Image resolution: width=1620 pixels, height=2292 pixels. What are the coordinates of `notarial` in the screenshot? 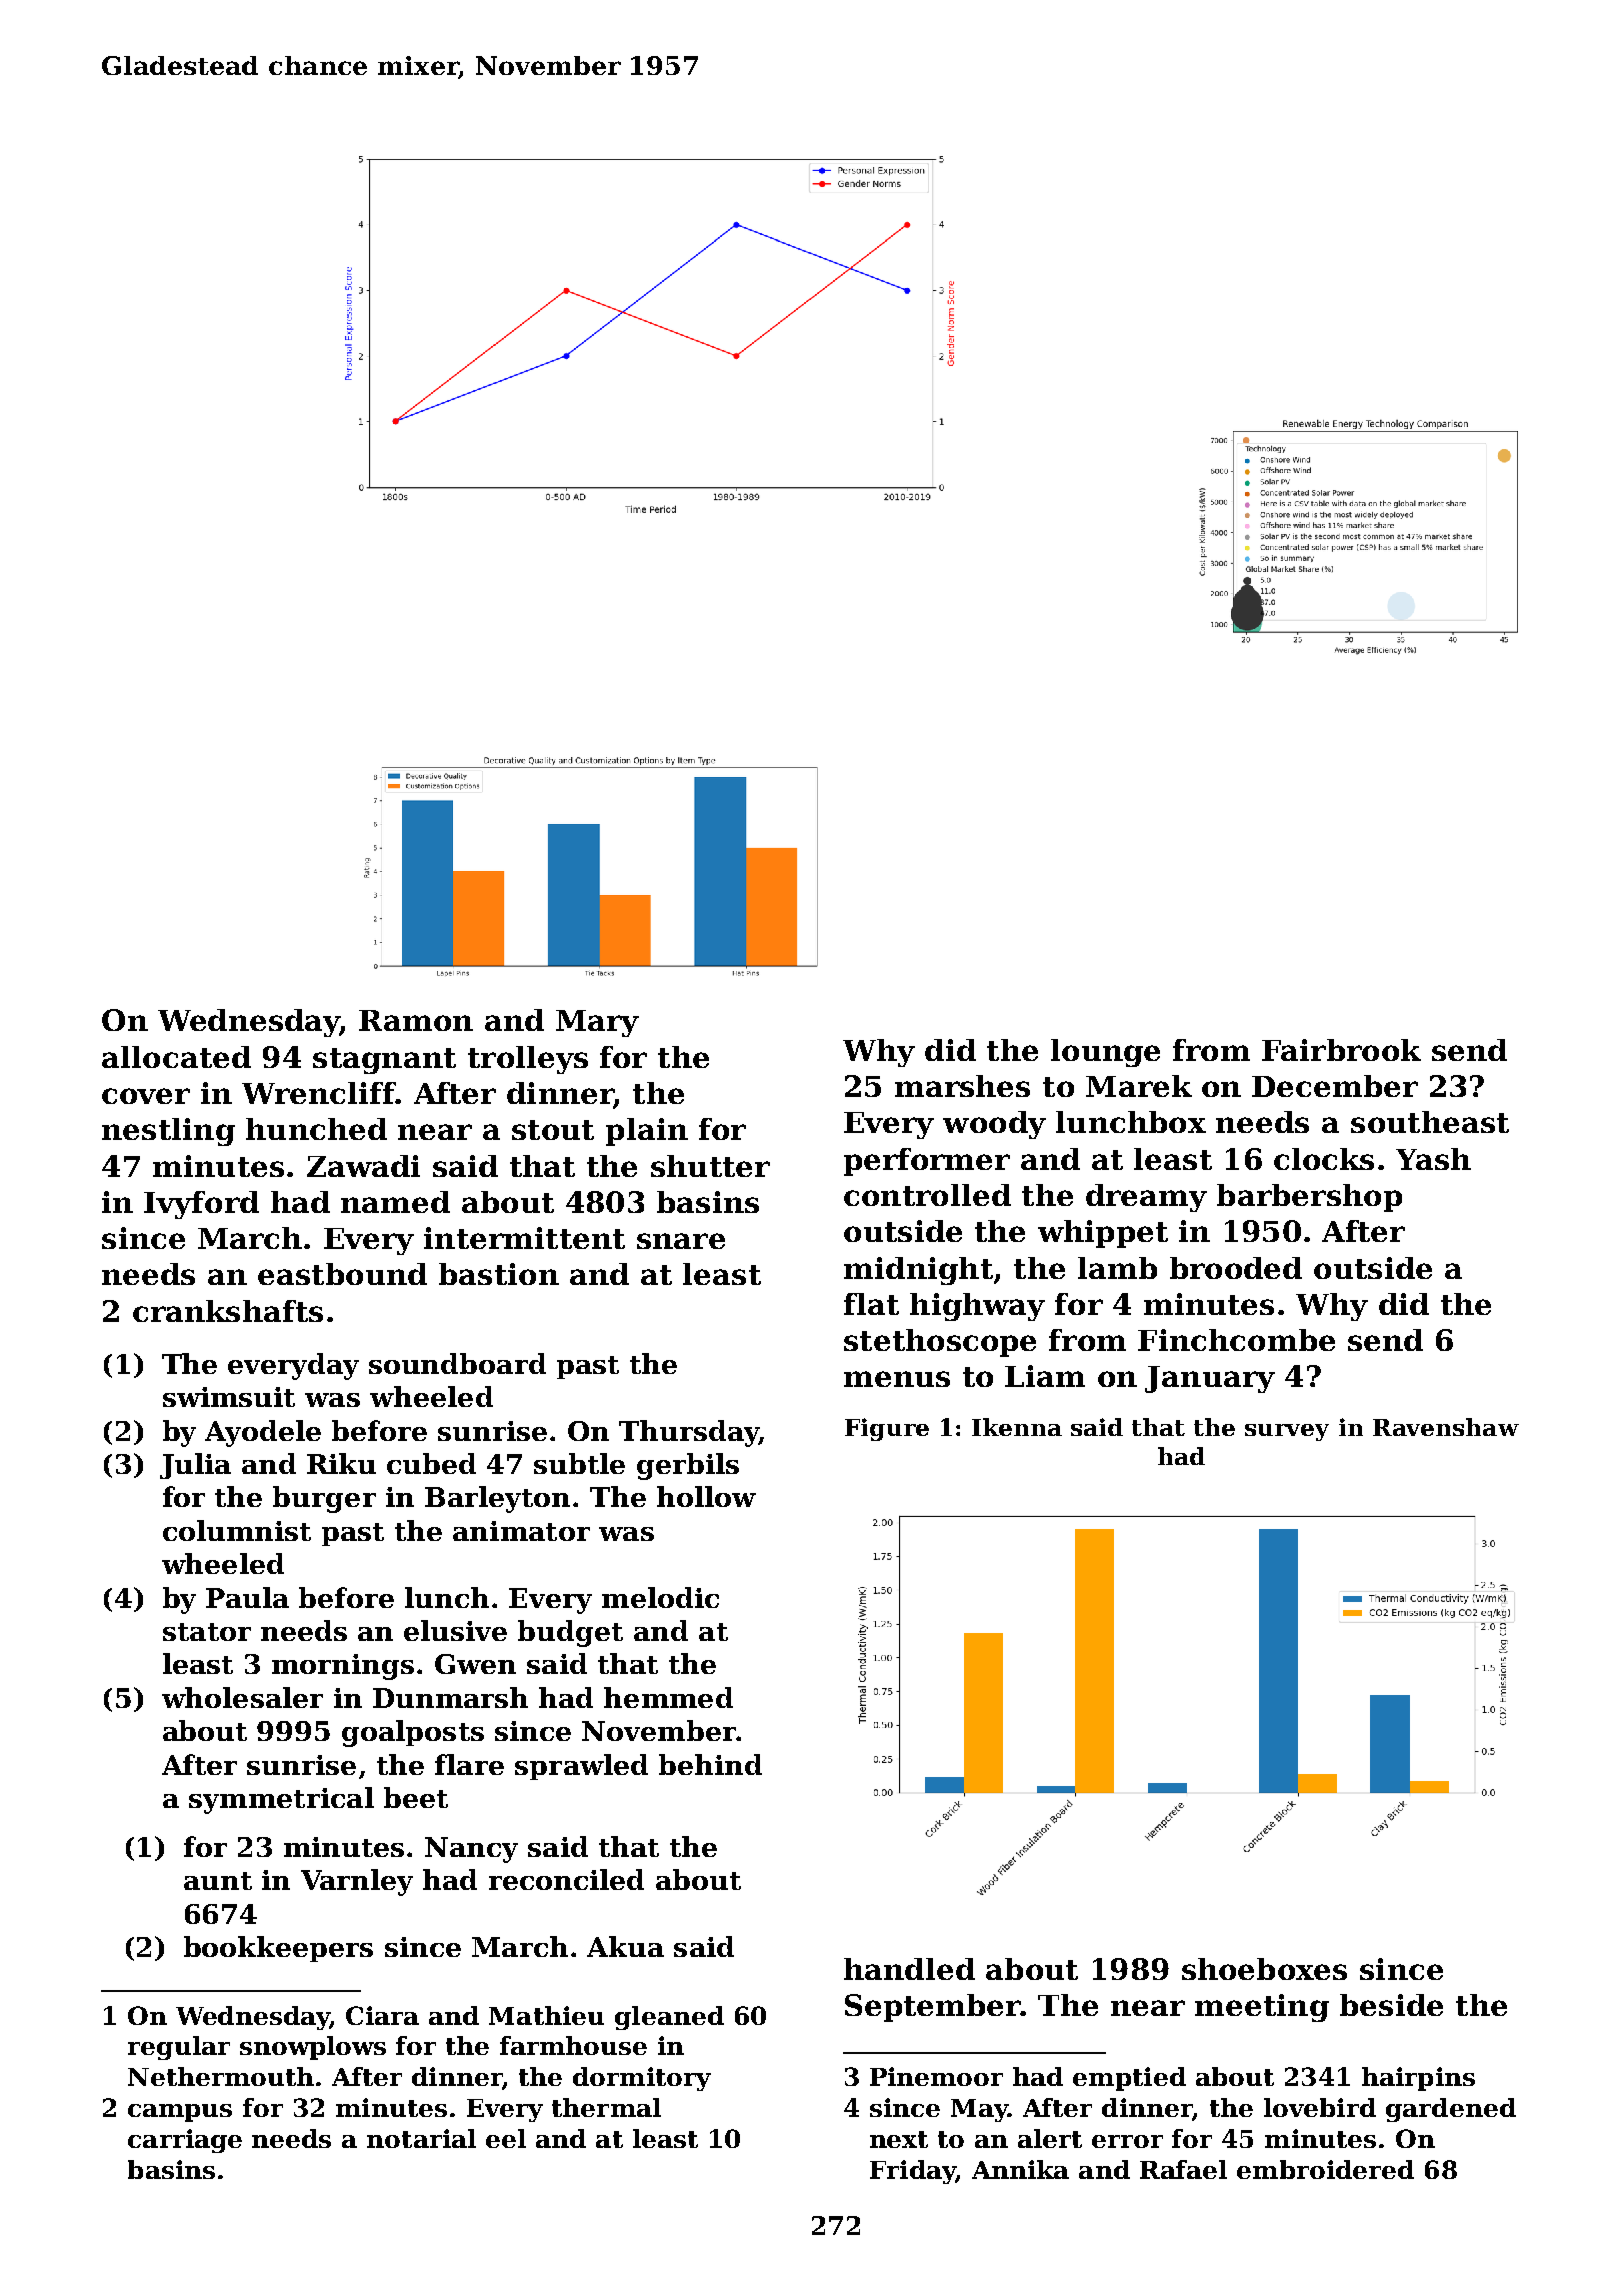 It's located at (421, 2138).
